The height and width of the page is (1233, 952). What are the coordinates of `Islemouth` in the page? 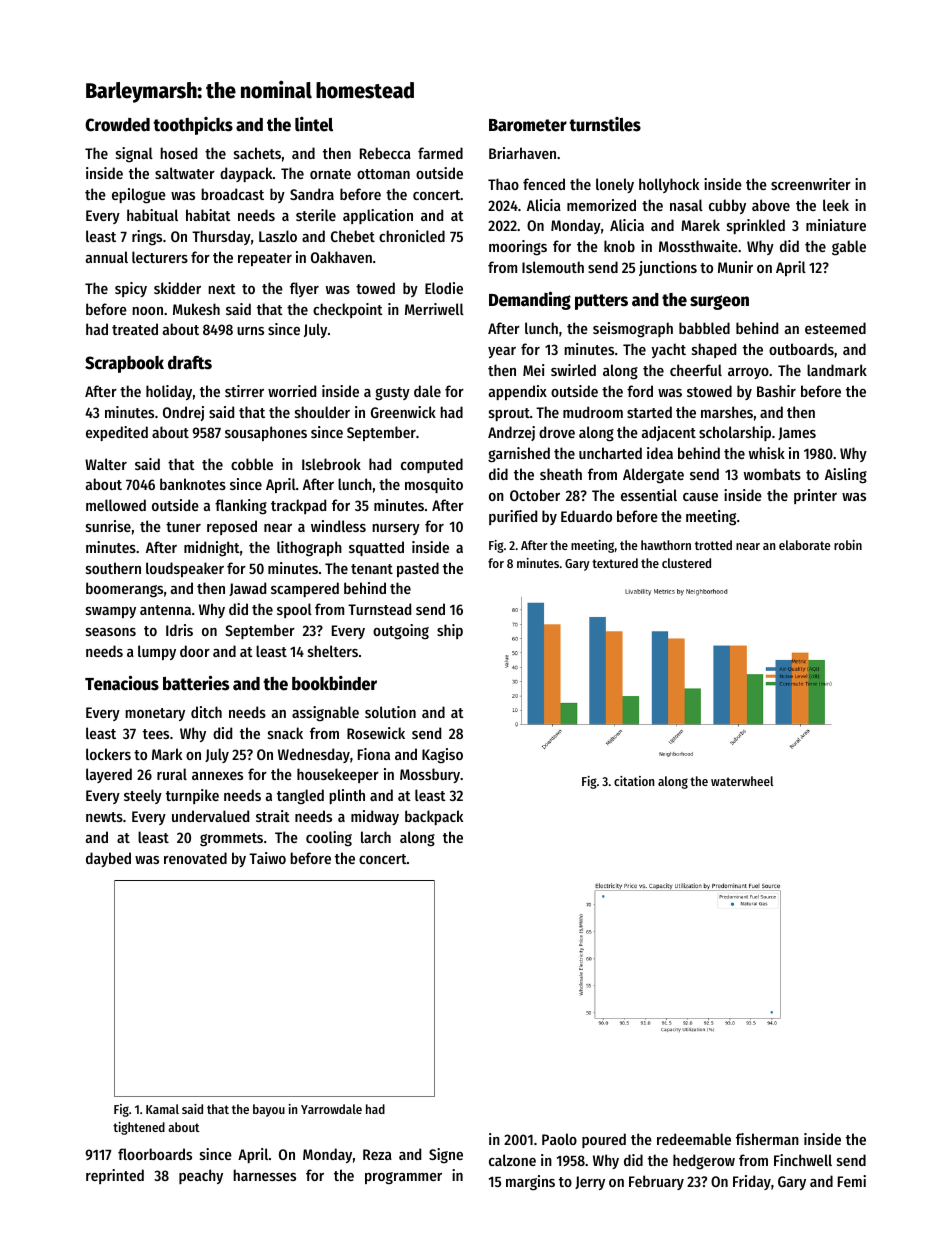 It's located at (553, 267).
